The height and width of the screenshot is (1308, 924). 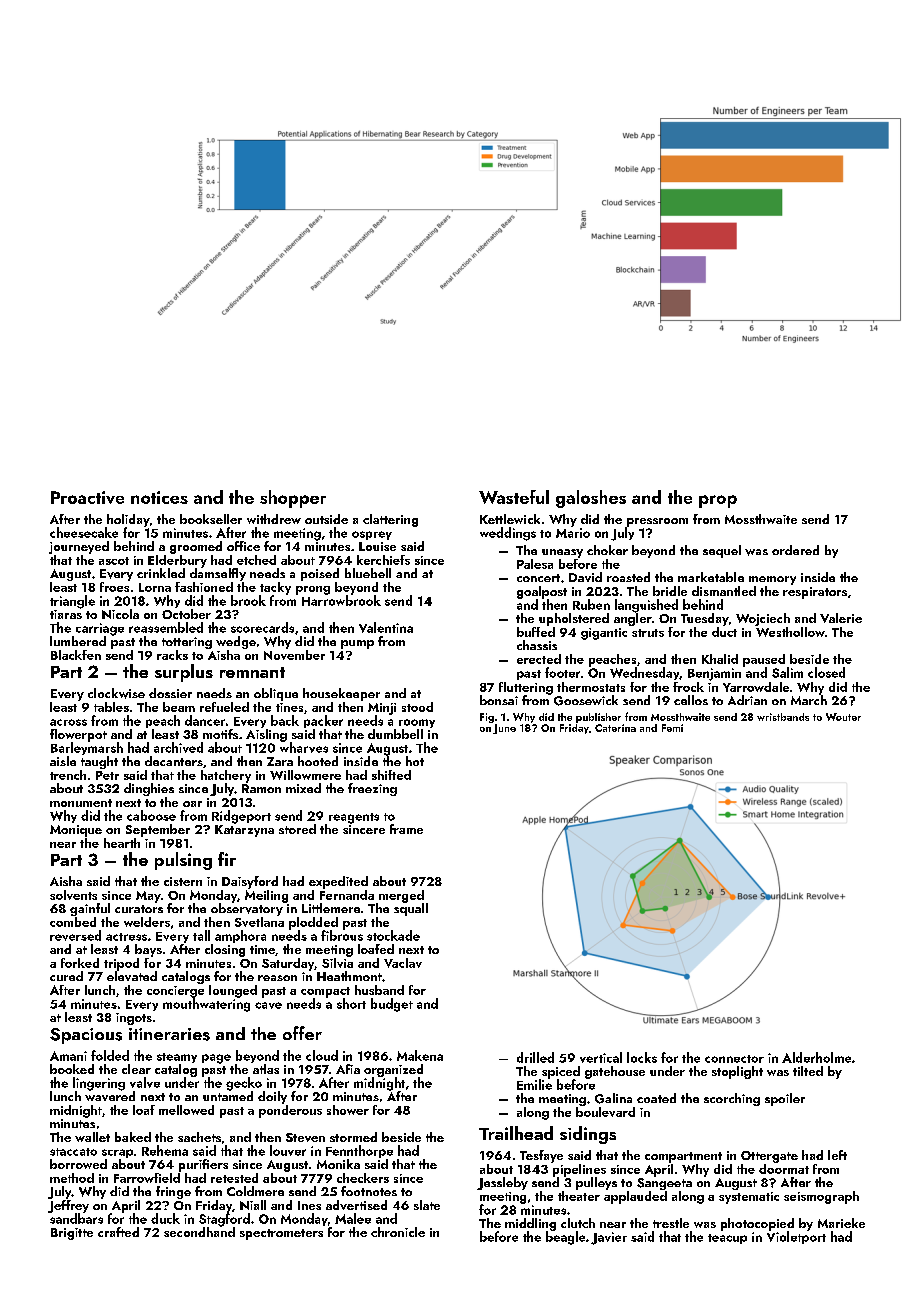 I want to click on Femi, so click(x=672, y=728).
